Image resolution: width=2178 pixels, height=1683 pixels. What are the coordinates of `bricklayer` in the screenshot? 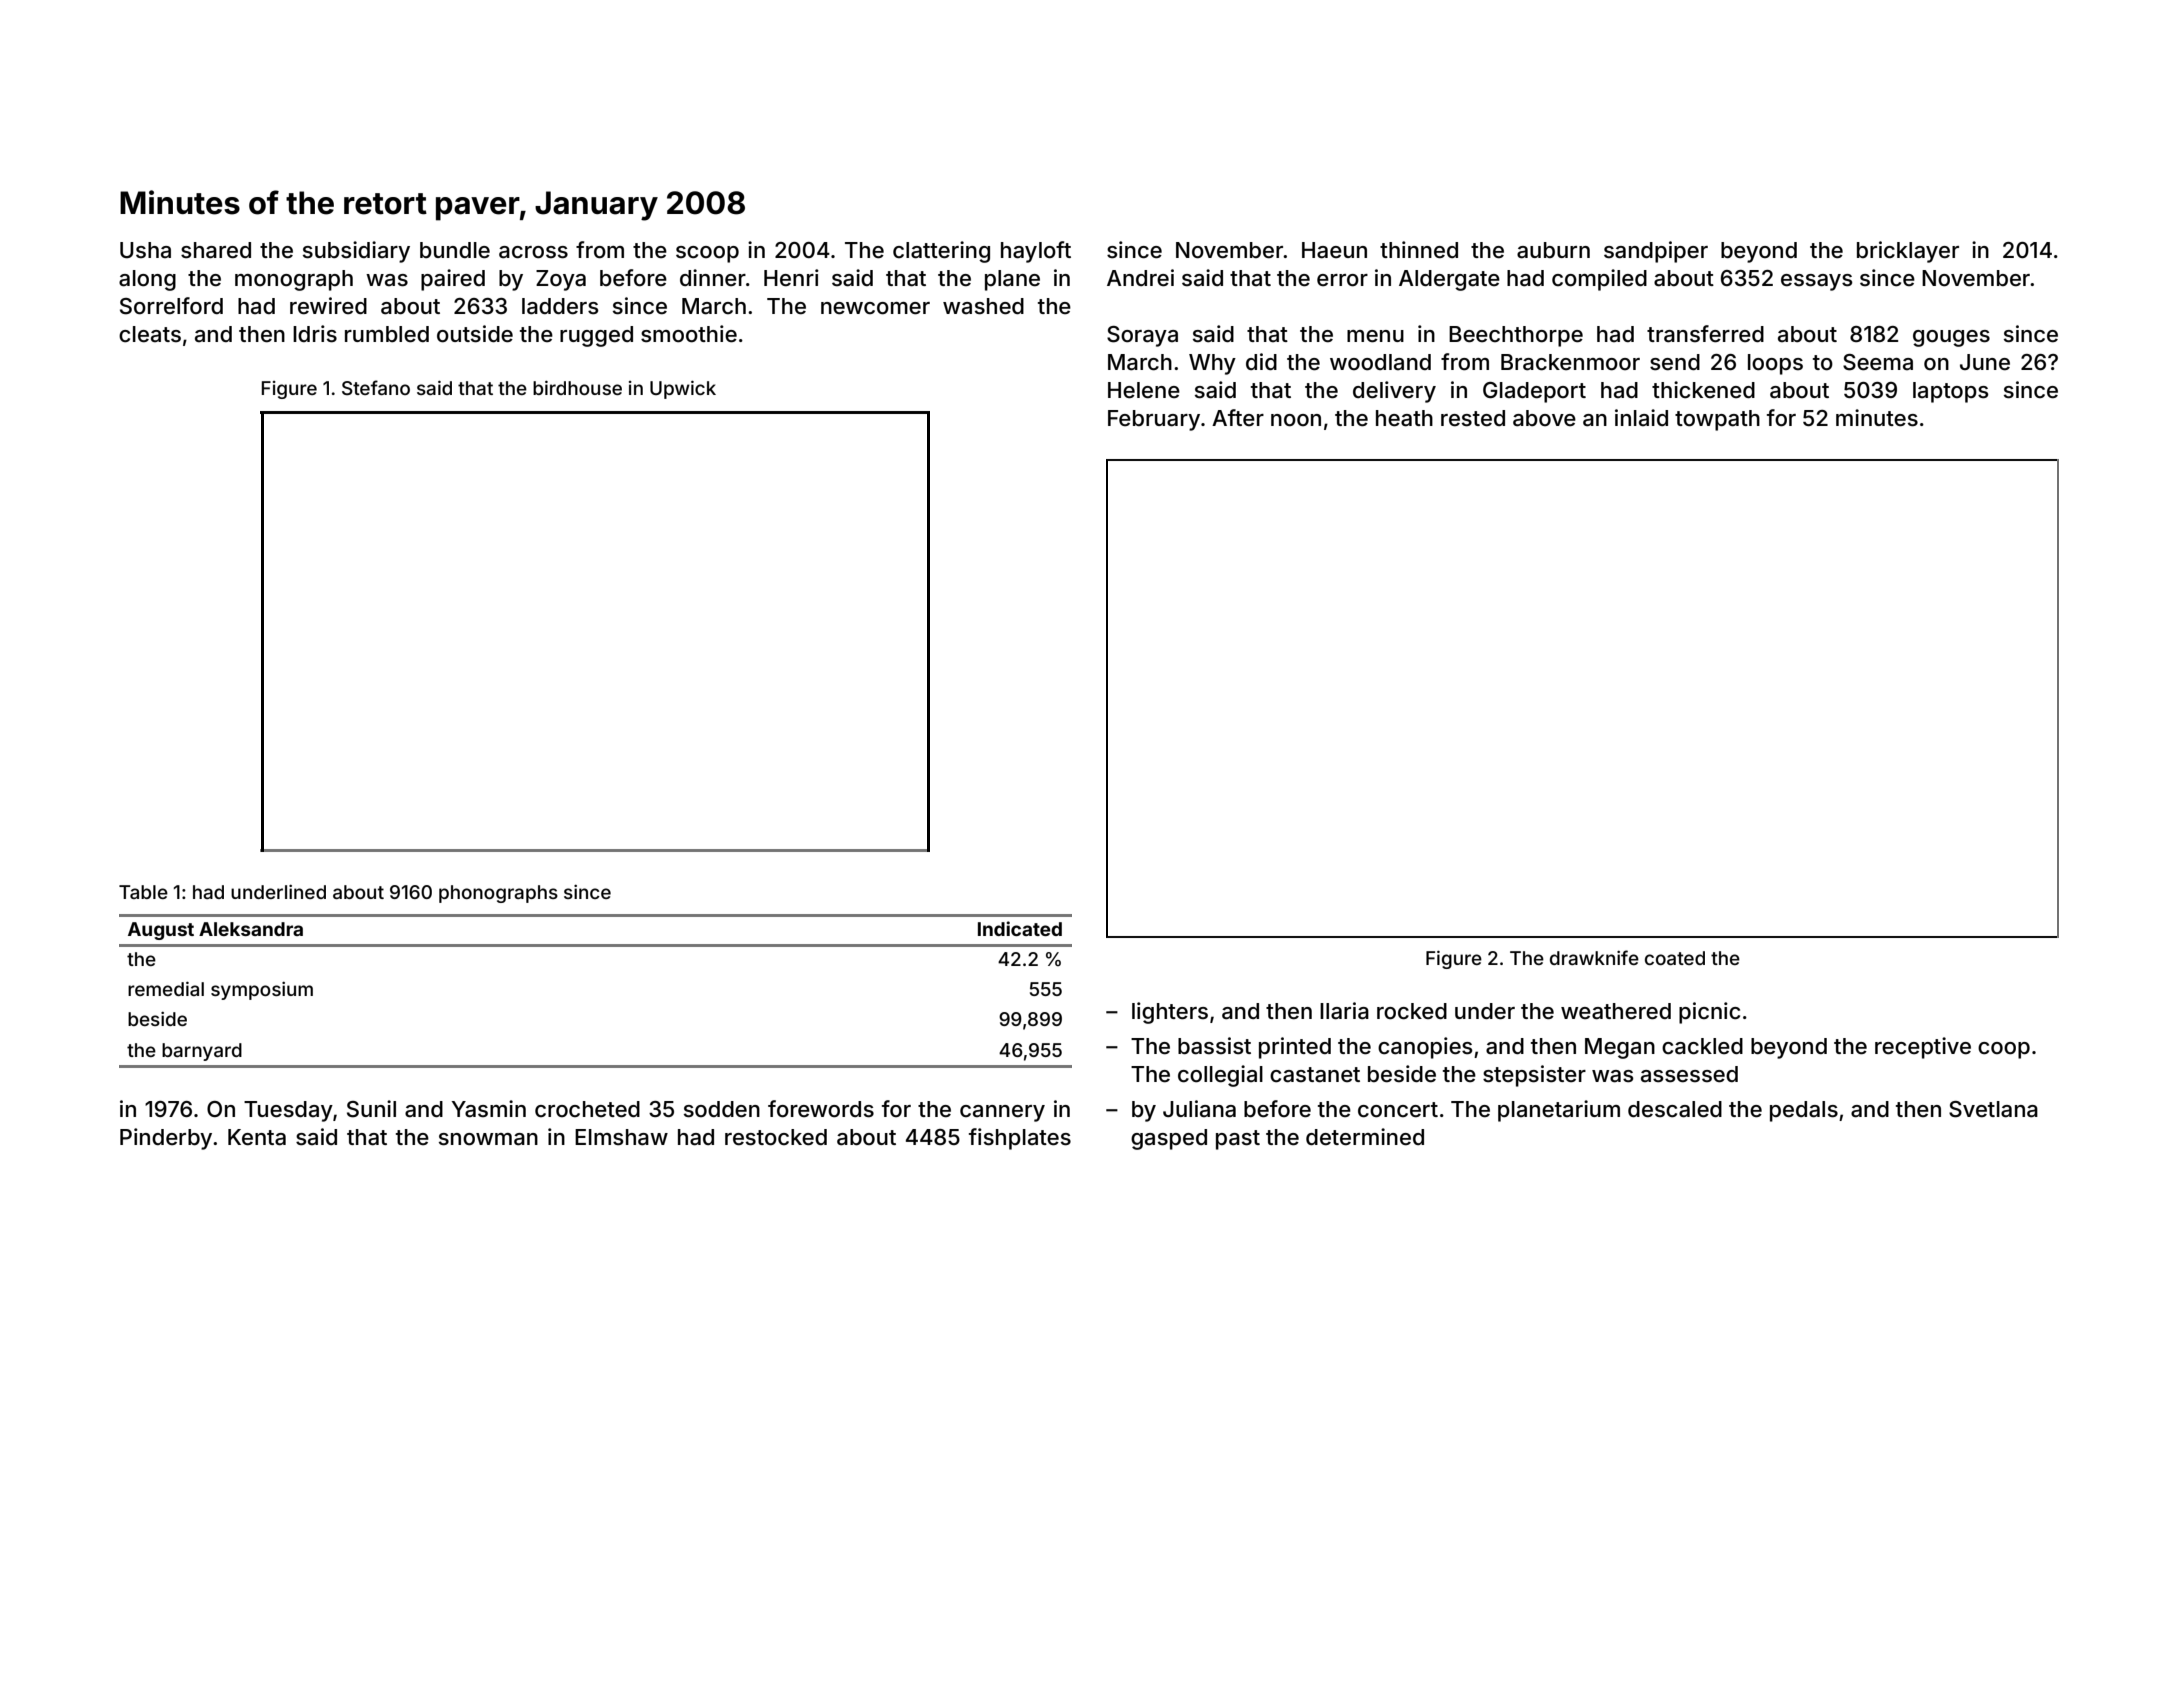 It's located at (1908, 252).
